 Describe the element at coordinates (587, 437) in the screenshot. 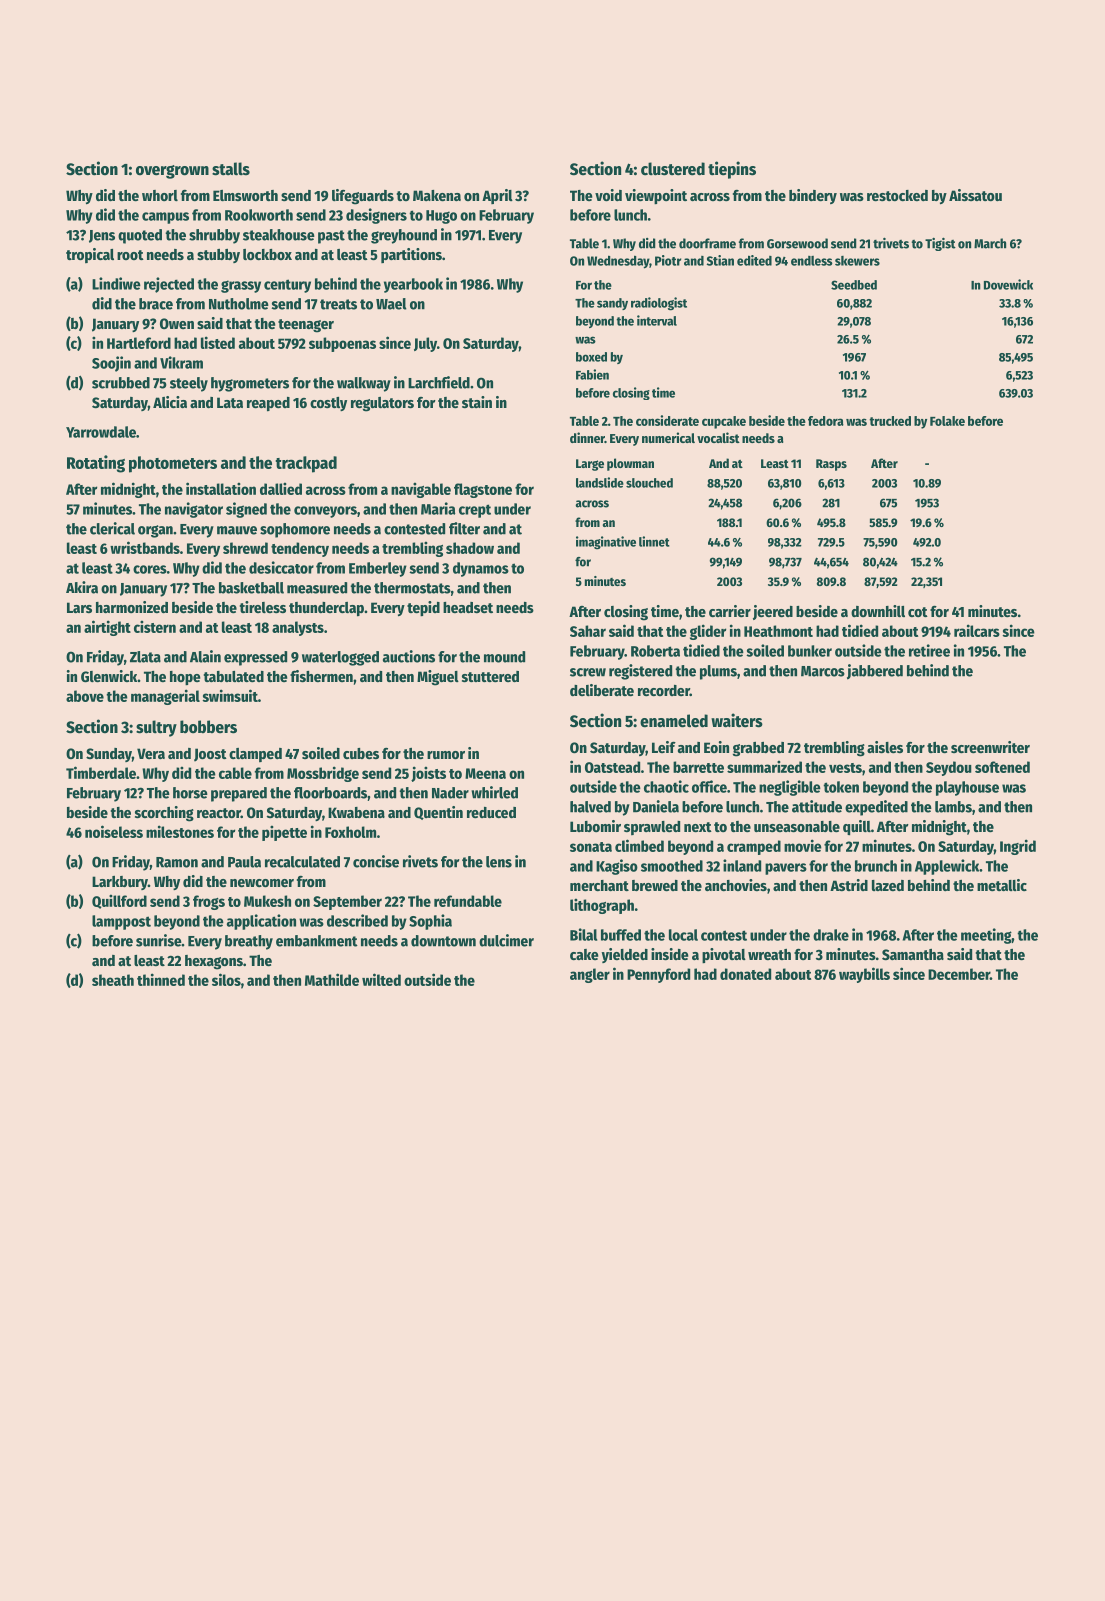

I see `dinner` at that location.
